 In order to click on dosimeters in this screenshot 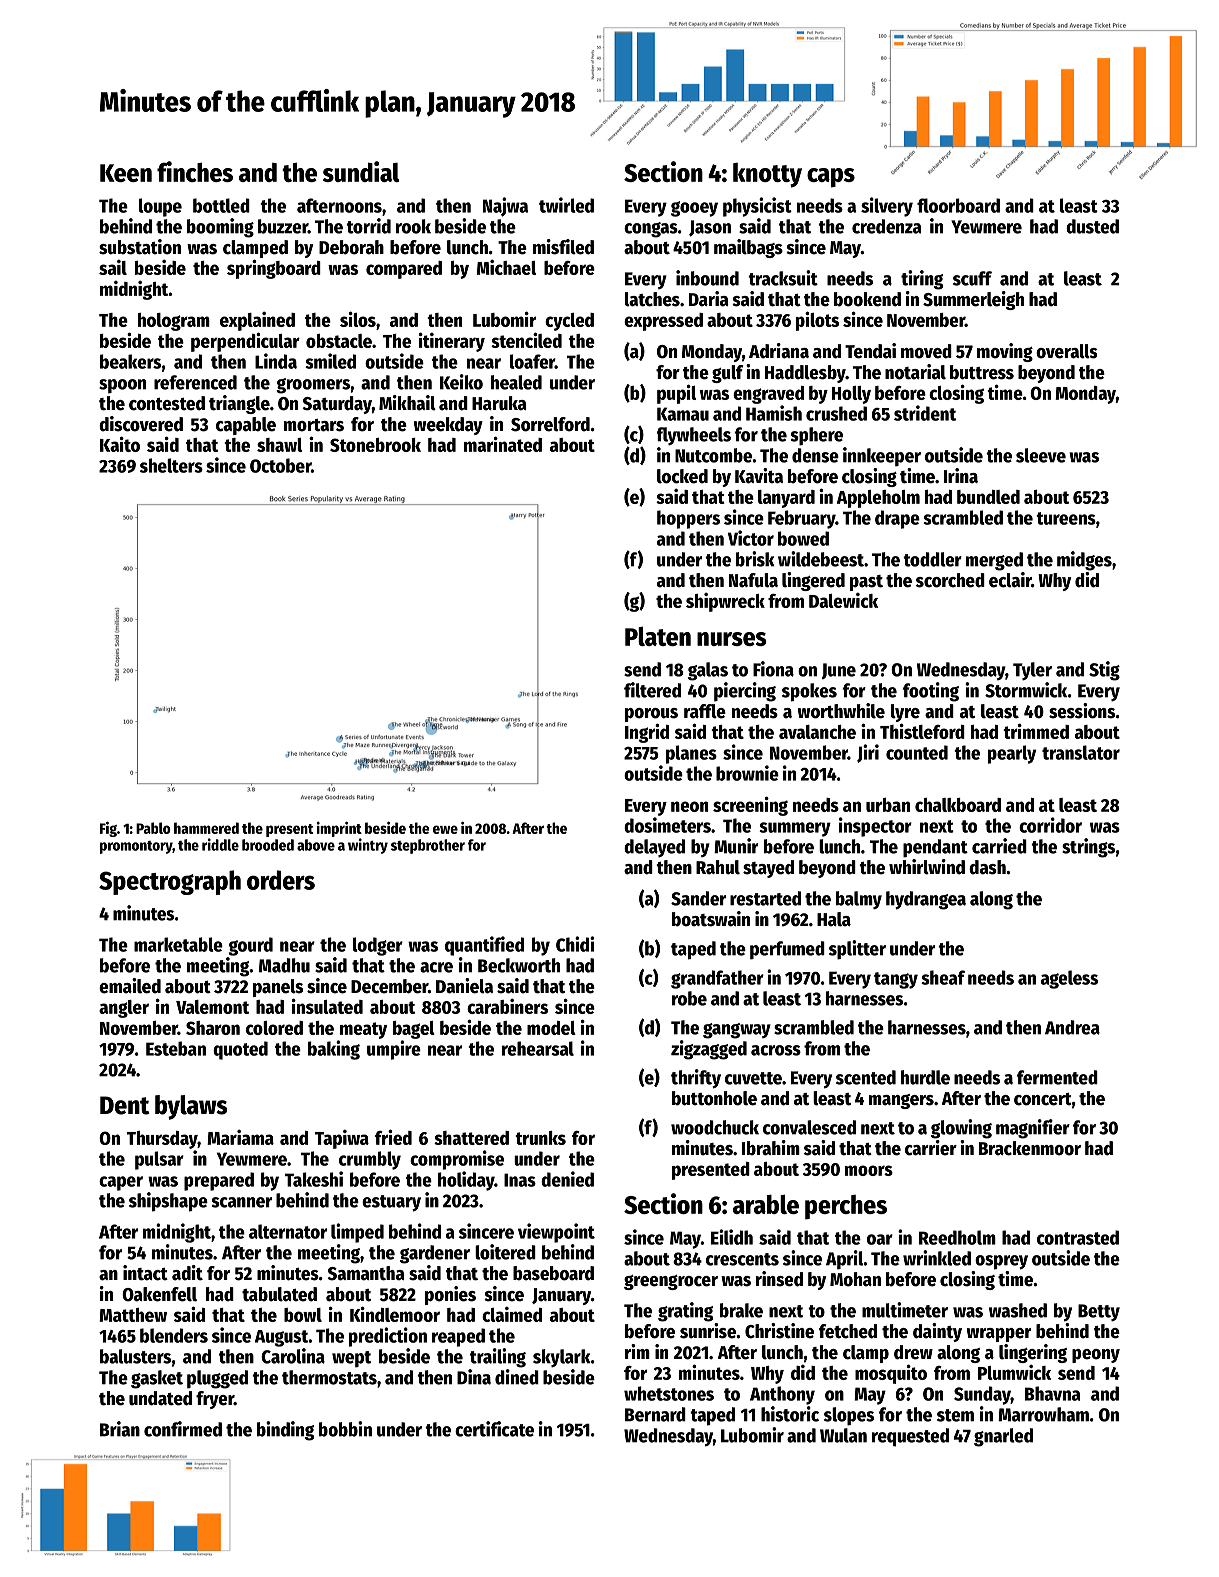, I will do `click(667, 825)`.
